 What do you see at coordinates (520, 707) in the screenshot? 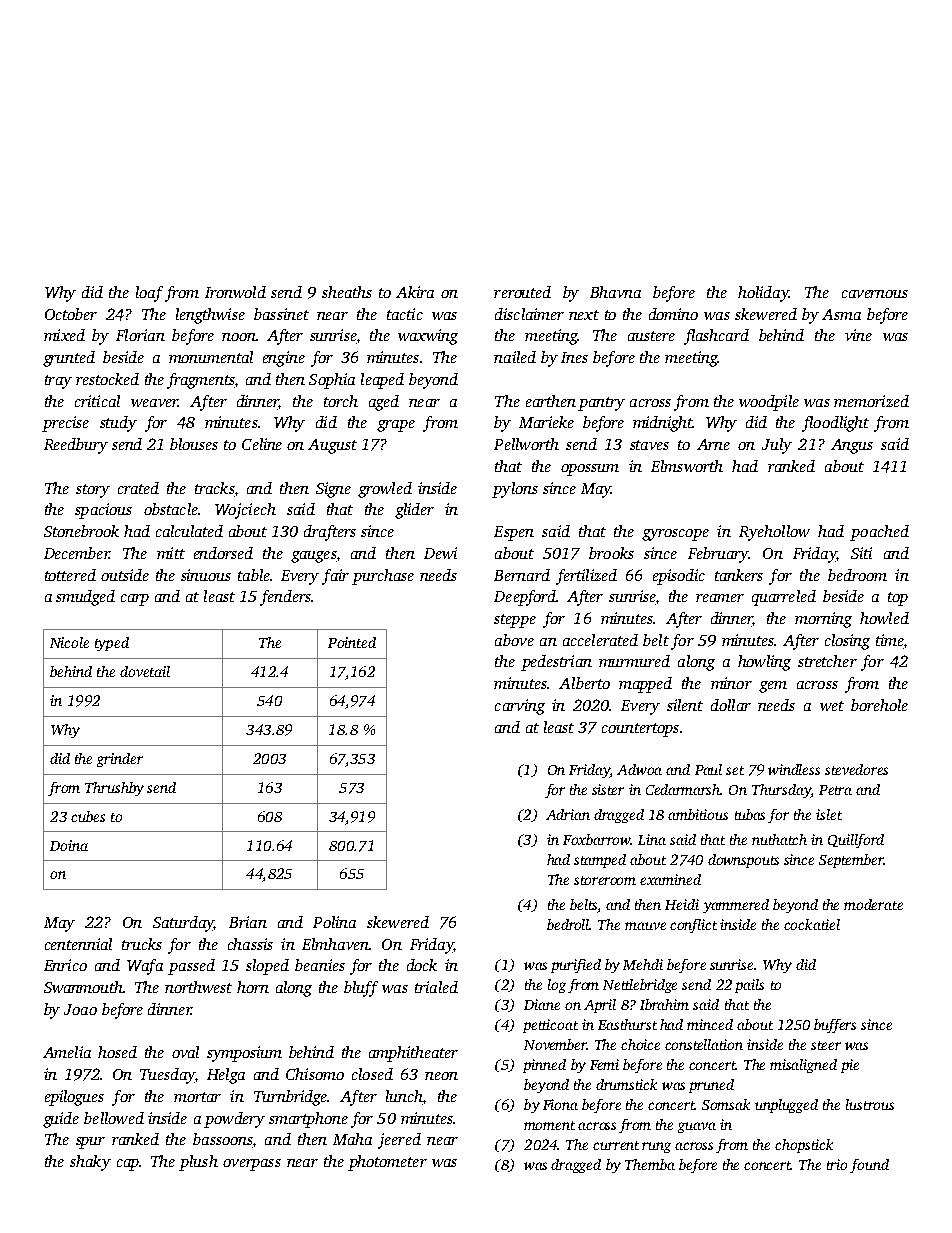
I see `carving` at bounding box center [520, 707].
